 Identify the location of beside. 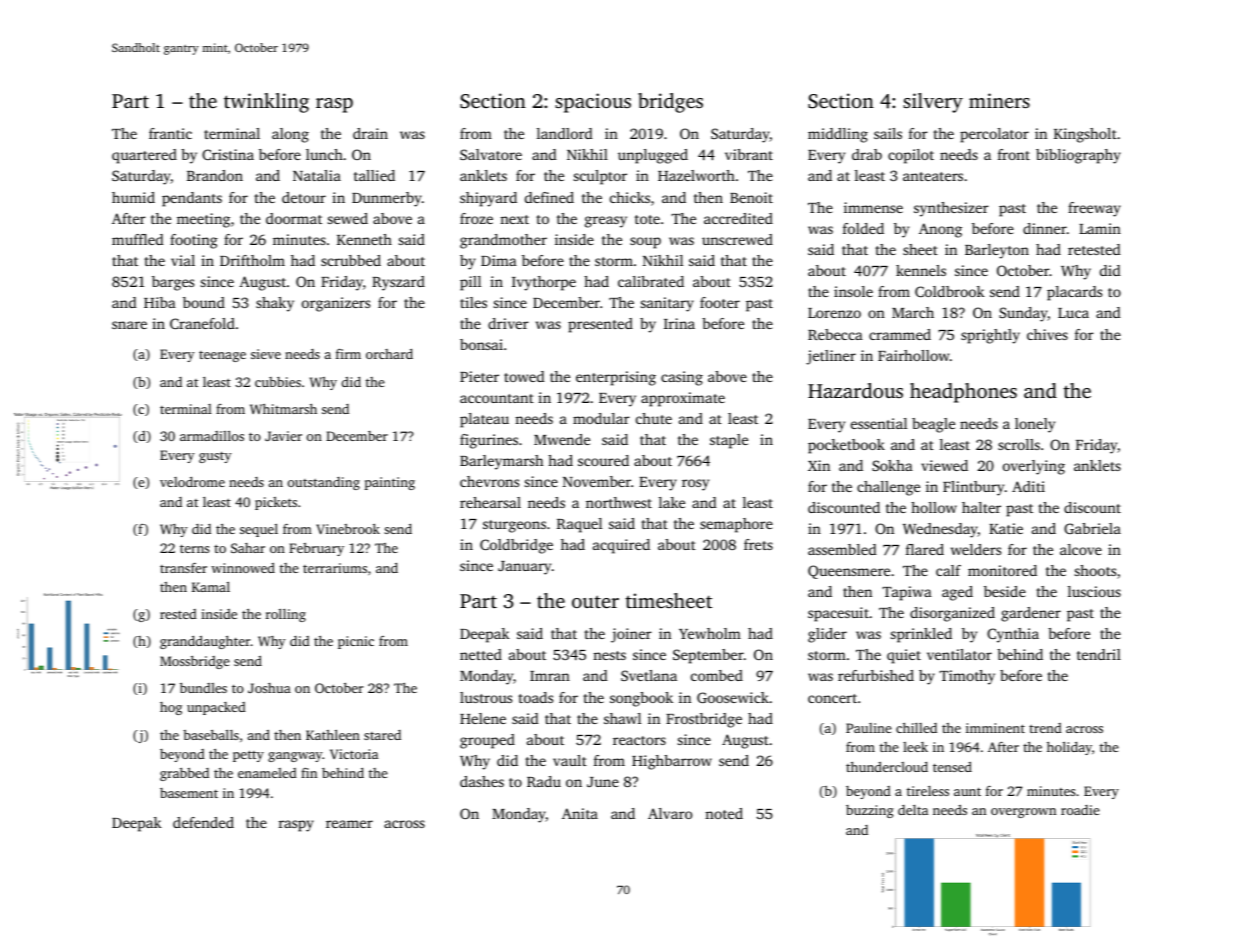
(1005, 591).
